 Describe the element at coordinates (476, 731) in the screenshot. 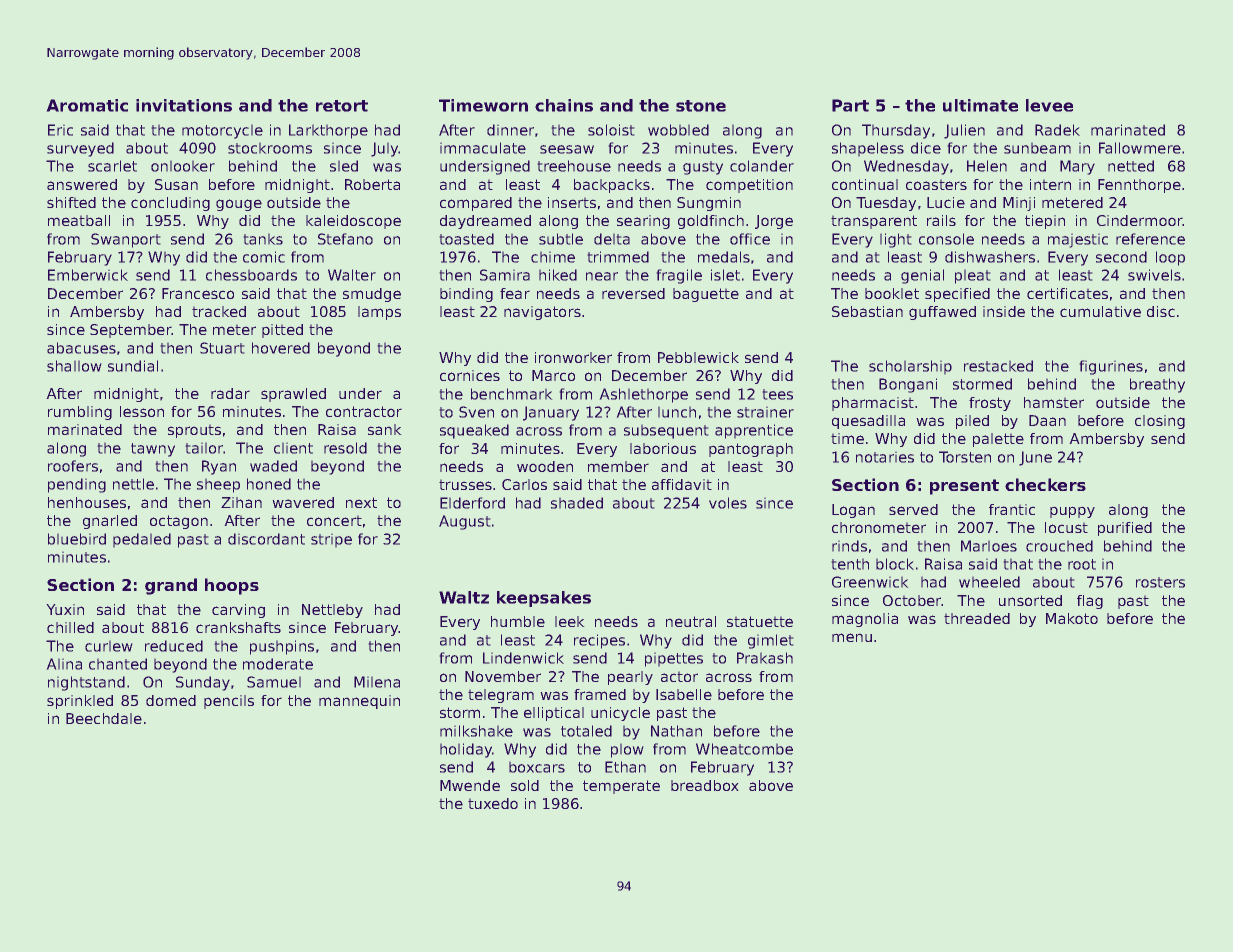

I see `milkshake` at that location.
